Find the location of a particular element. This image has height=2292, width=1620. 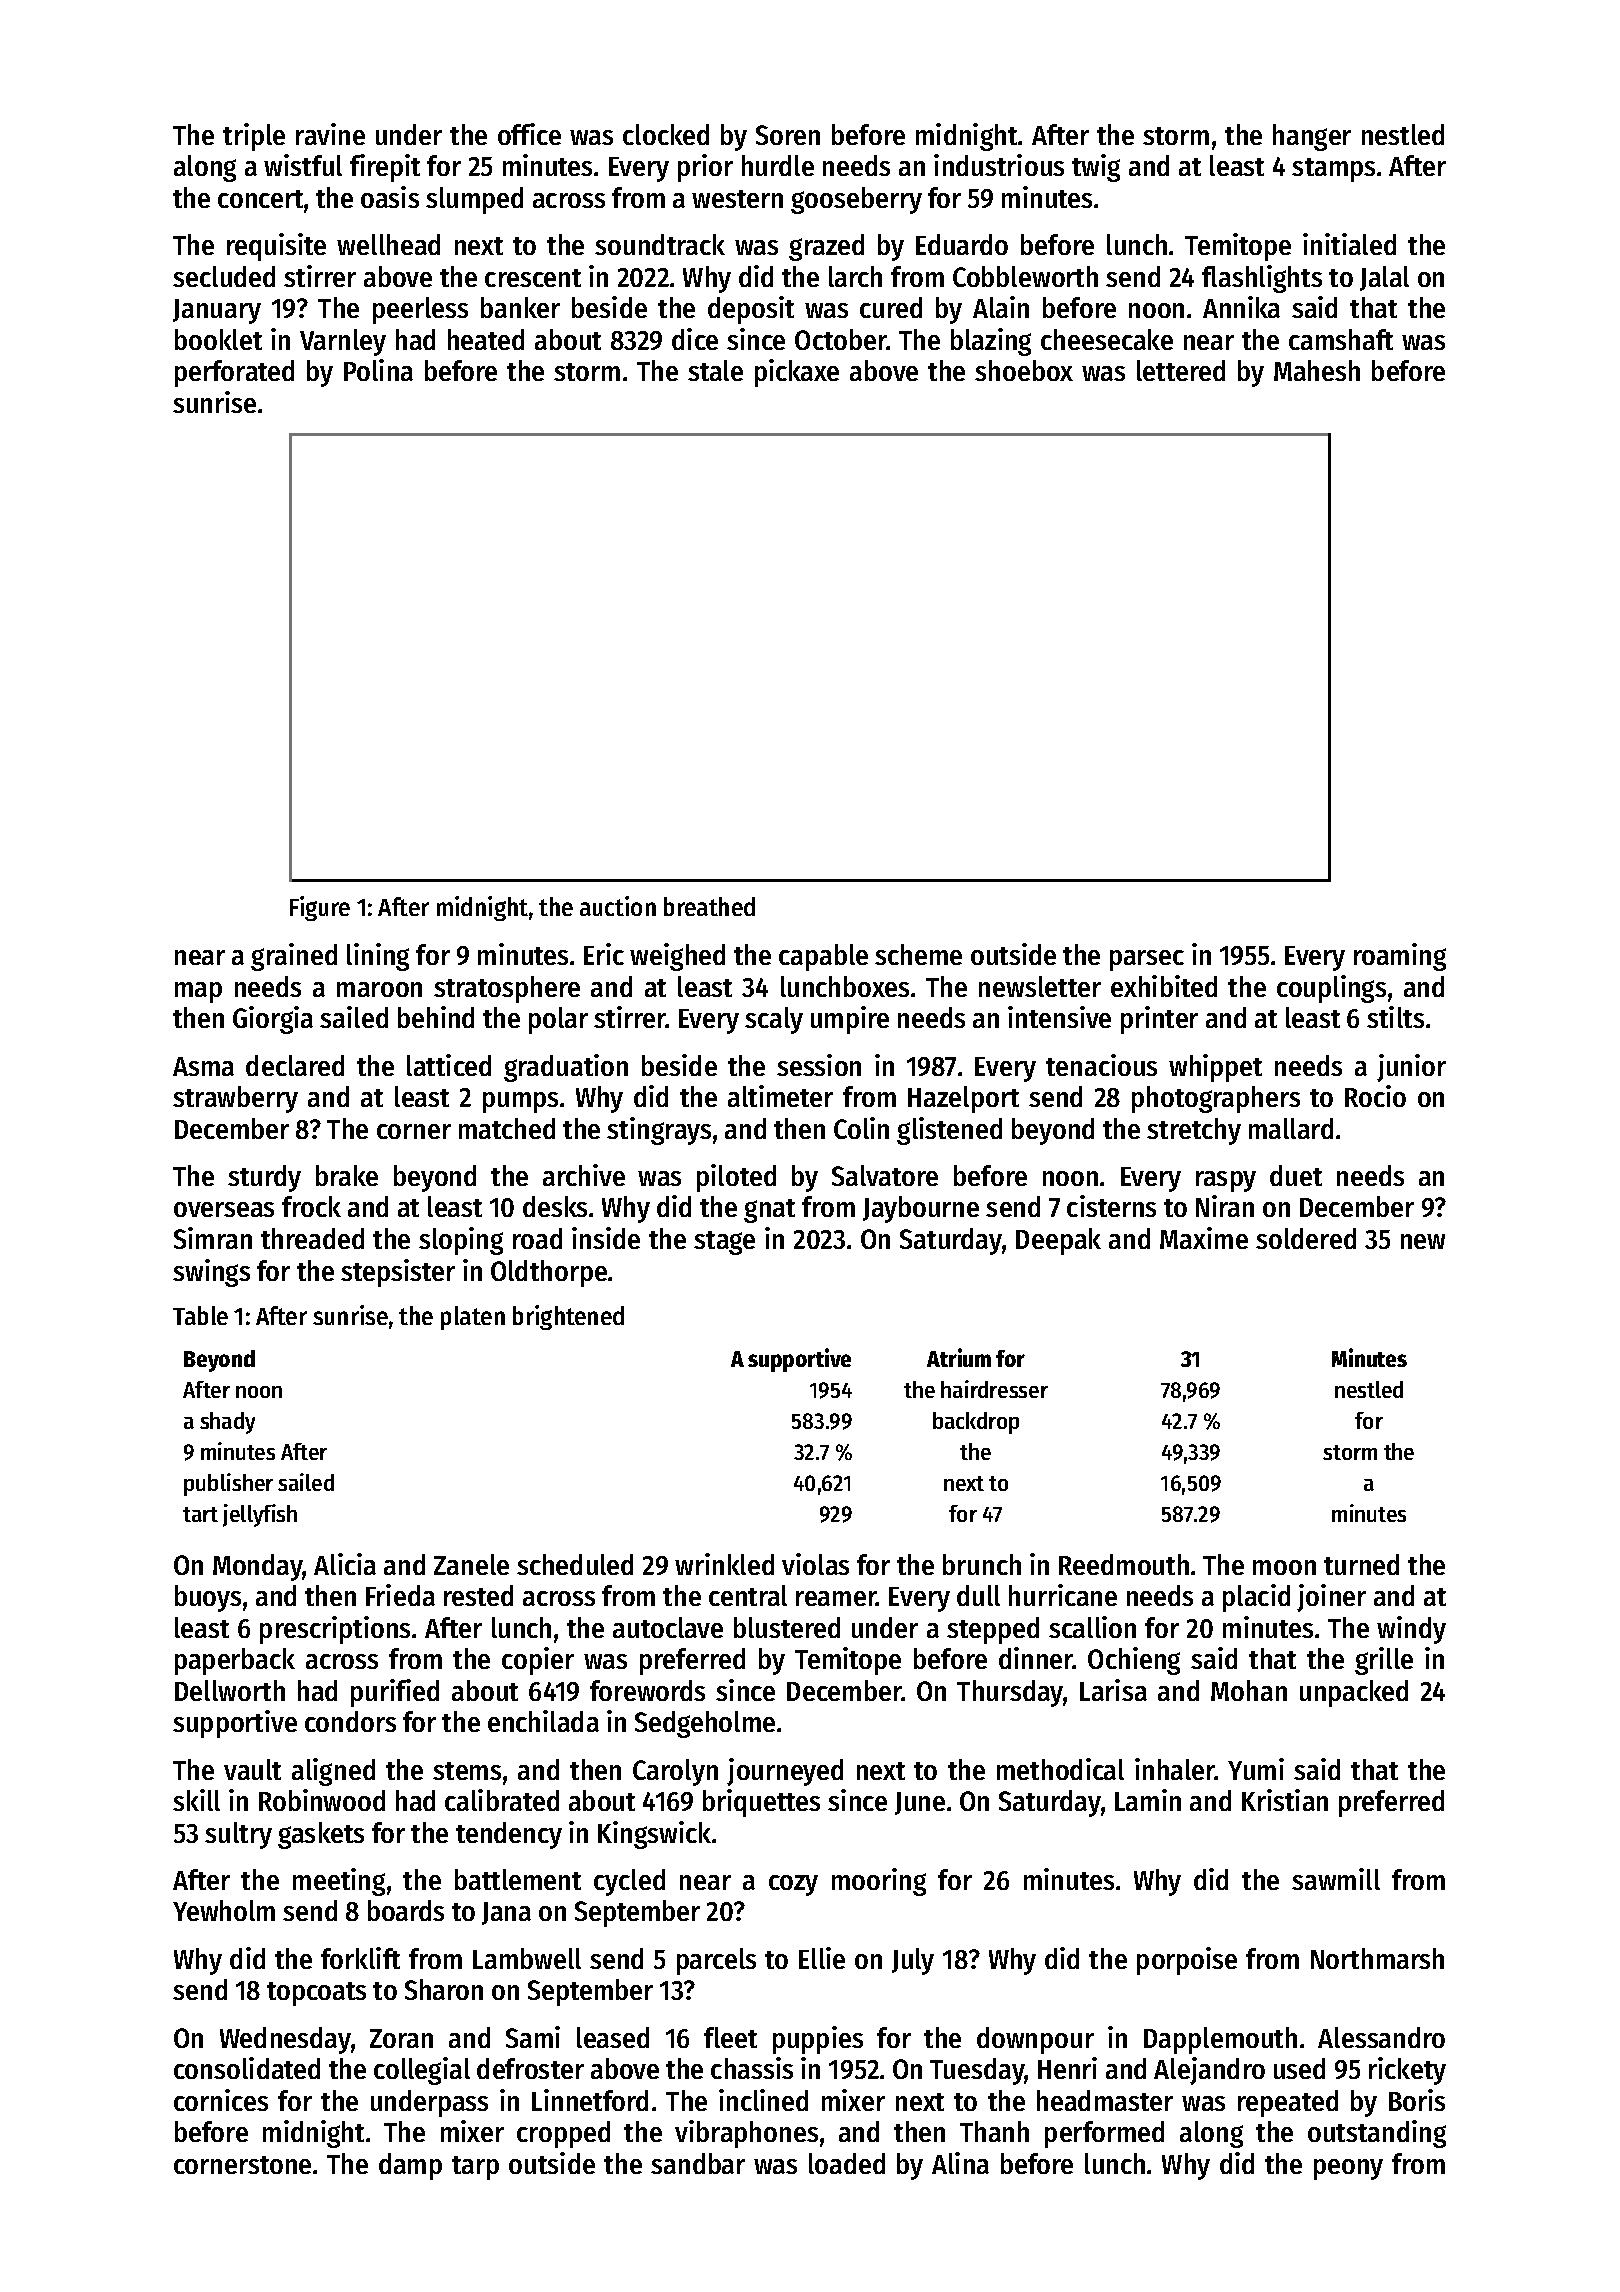

Alina is located at coordinates (960, 2163).
